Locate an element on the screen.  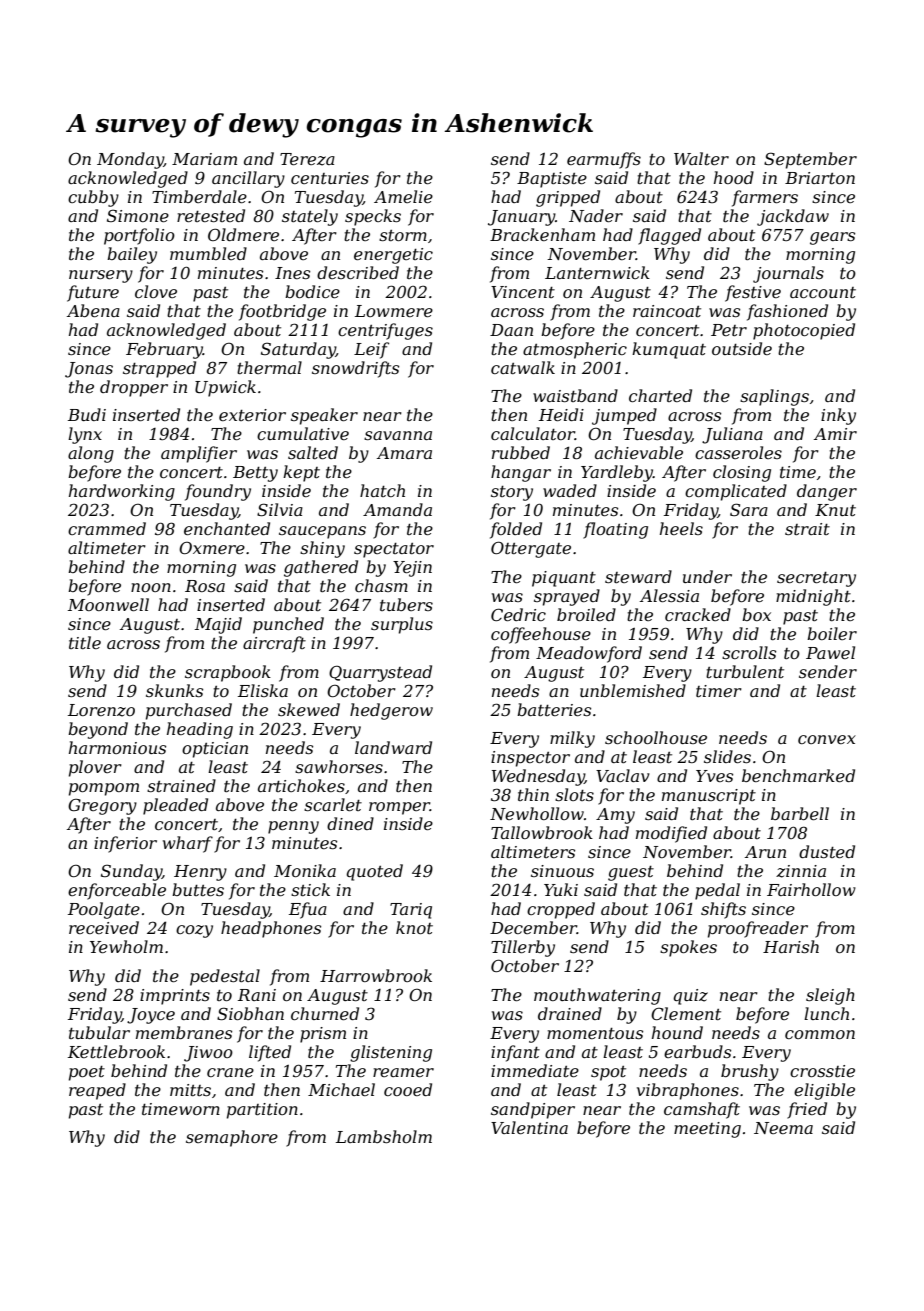
account is located at coordinates (823, 292).
